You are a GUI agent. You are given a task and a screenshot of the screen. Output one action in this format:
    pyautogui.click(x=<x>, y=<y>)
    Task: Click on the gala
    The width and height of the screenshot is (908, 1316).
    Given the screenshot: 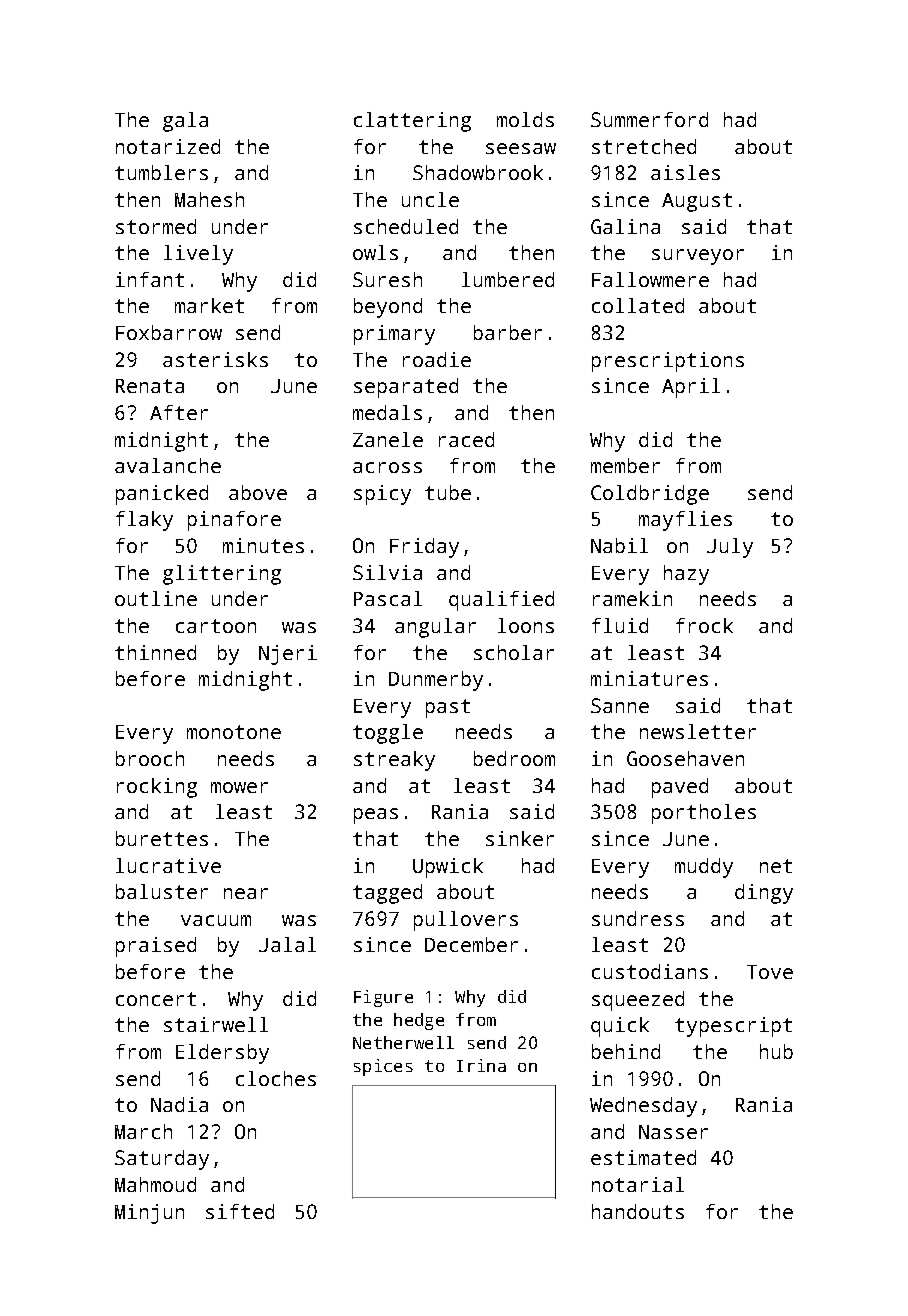 What is the action you would take?
    pyautogui.click(x=185, y=122)
